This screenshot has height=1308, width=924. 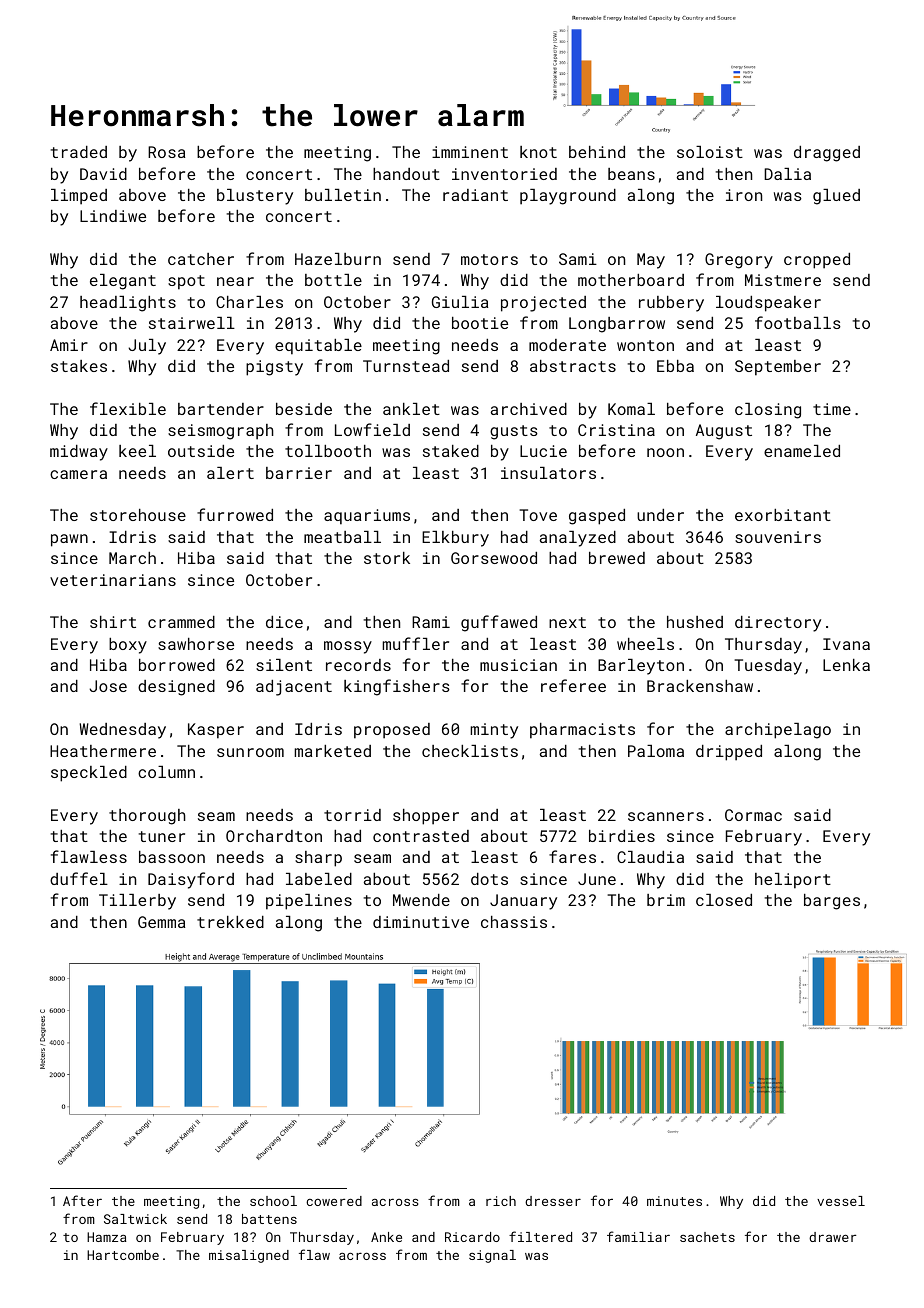 What do you see at coordinates (567, 345) in the screenshot?
I see `moderate` at bounding box center [567, 345].
